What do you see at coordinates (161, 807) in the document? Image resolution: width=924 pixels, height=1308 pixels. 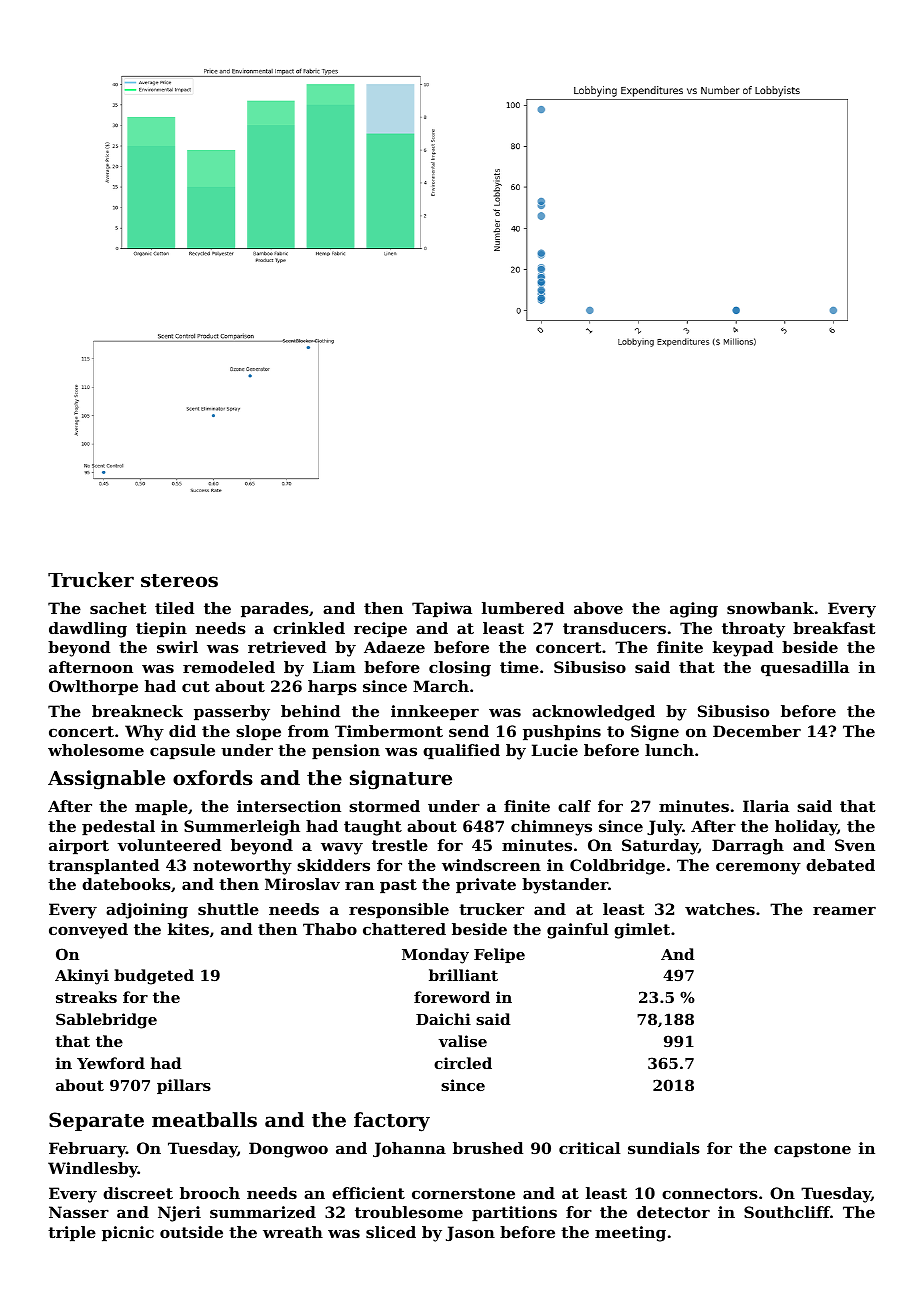 I see `maple` at bounding box center [161, 807].
